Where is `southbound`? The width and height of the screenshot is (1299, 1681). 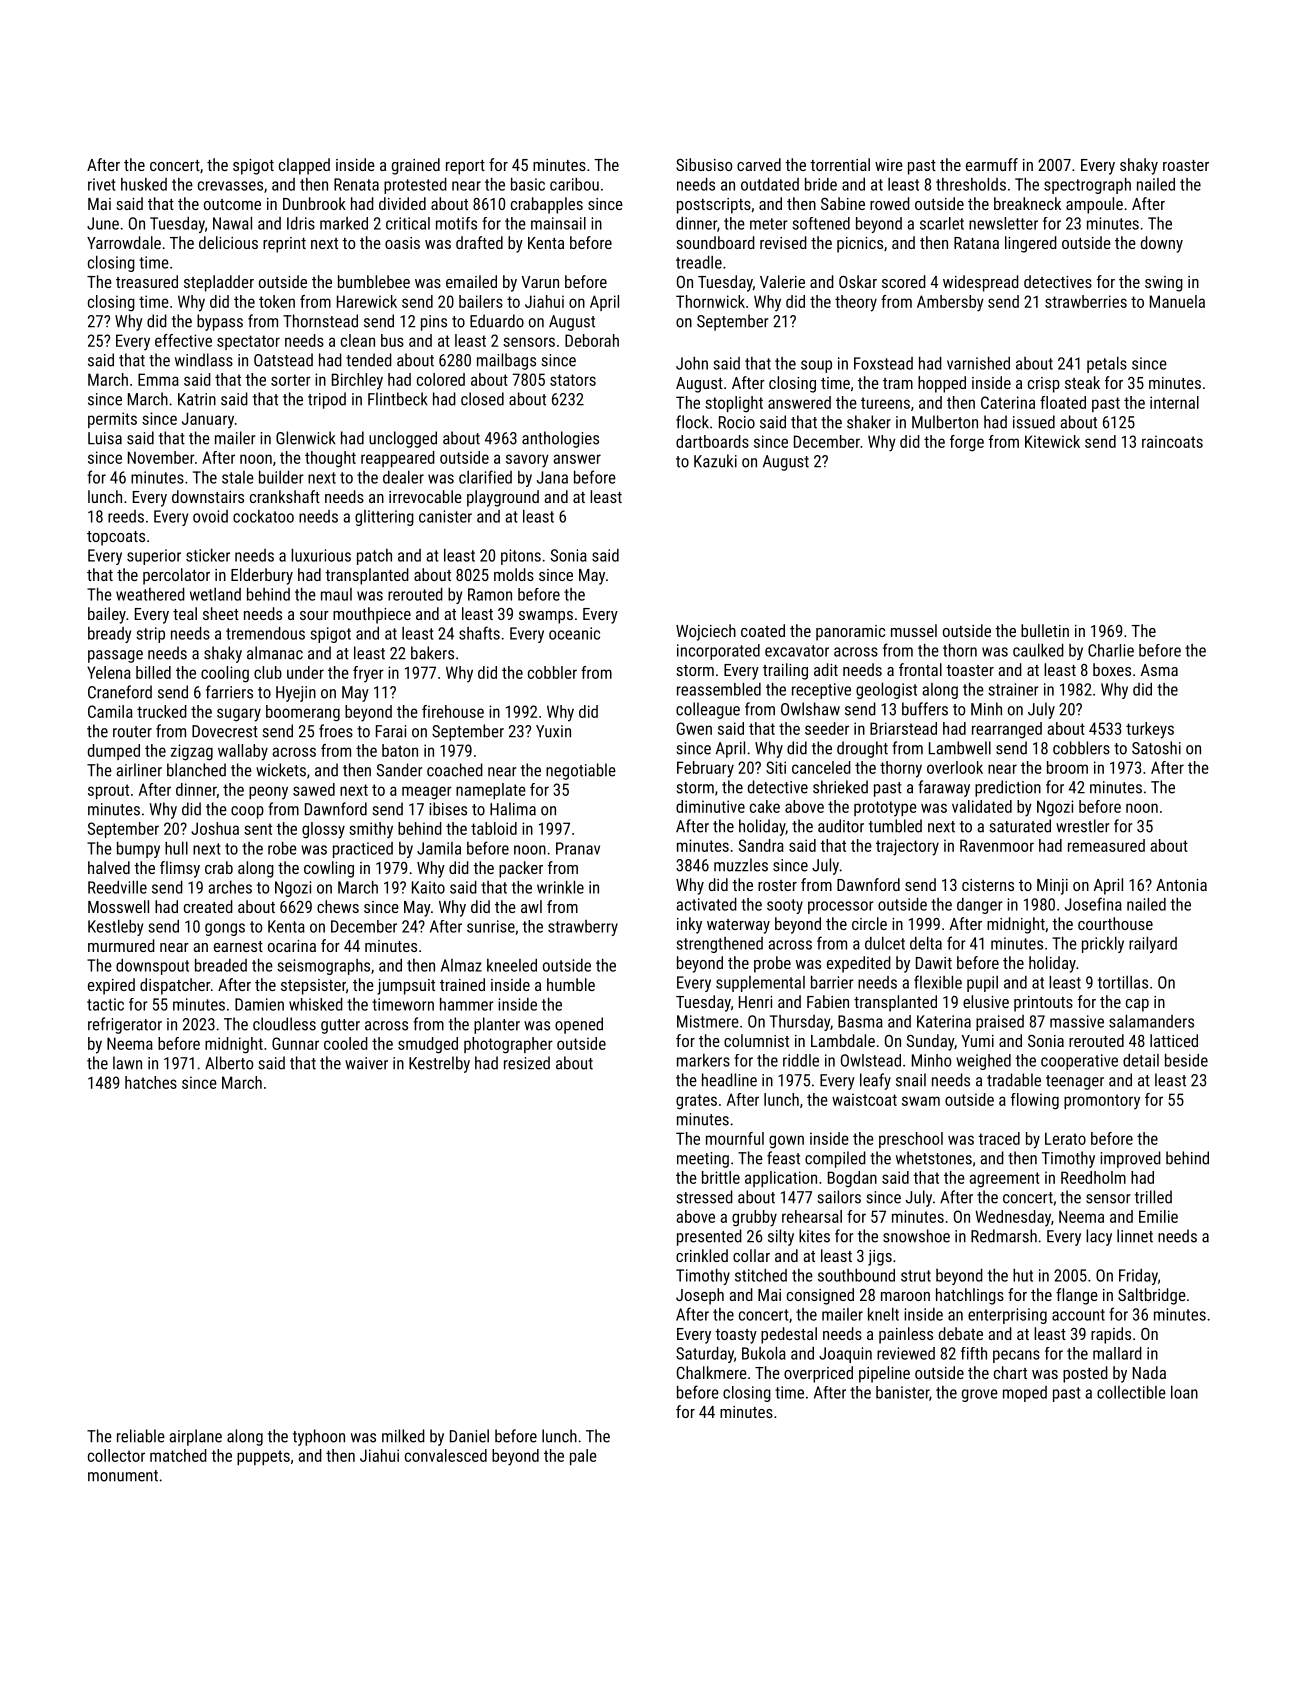 southbound is located at coordinates (856, 1275).
